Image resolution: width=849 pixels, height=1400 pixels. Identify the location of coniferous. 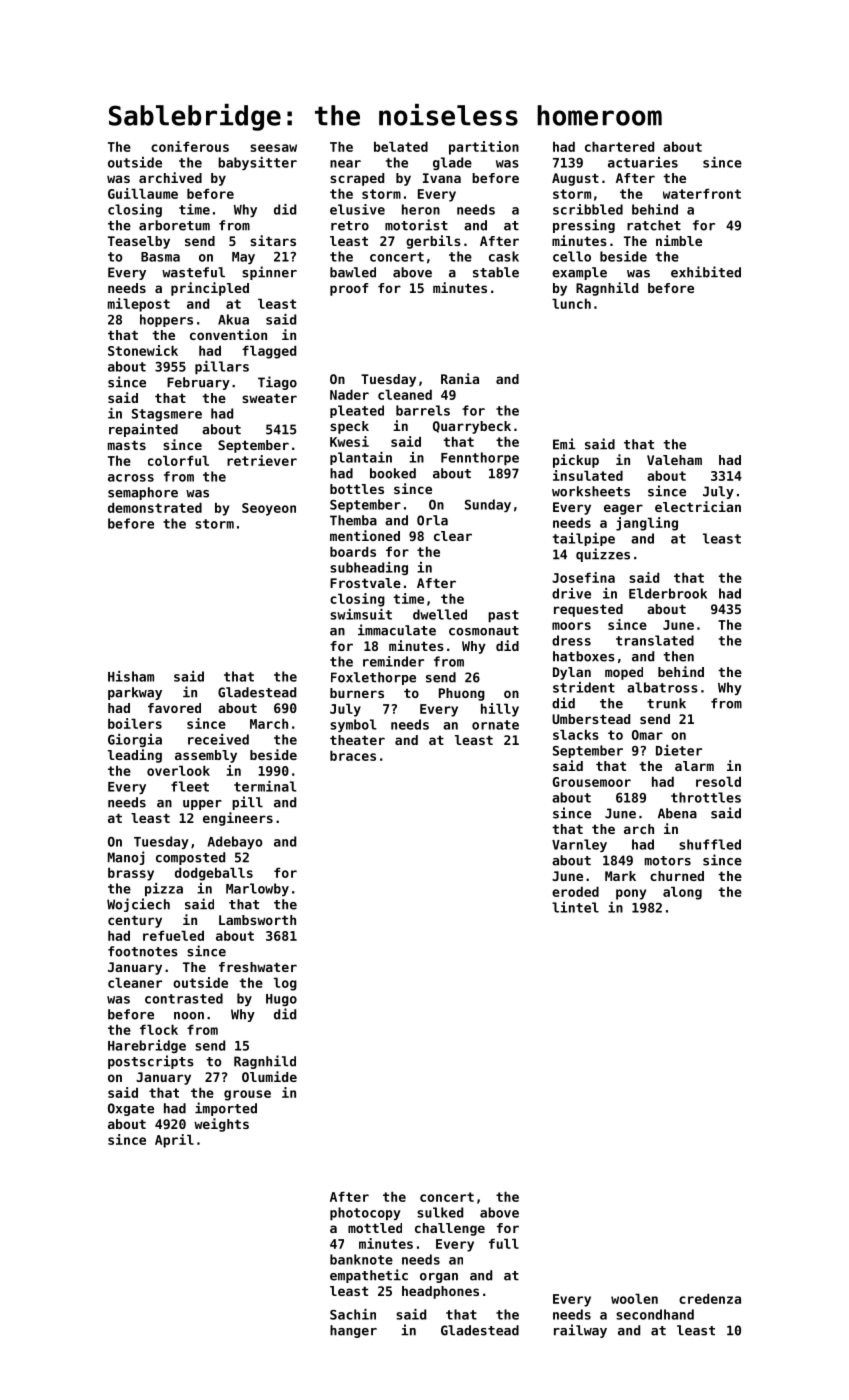
(190, 146).
